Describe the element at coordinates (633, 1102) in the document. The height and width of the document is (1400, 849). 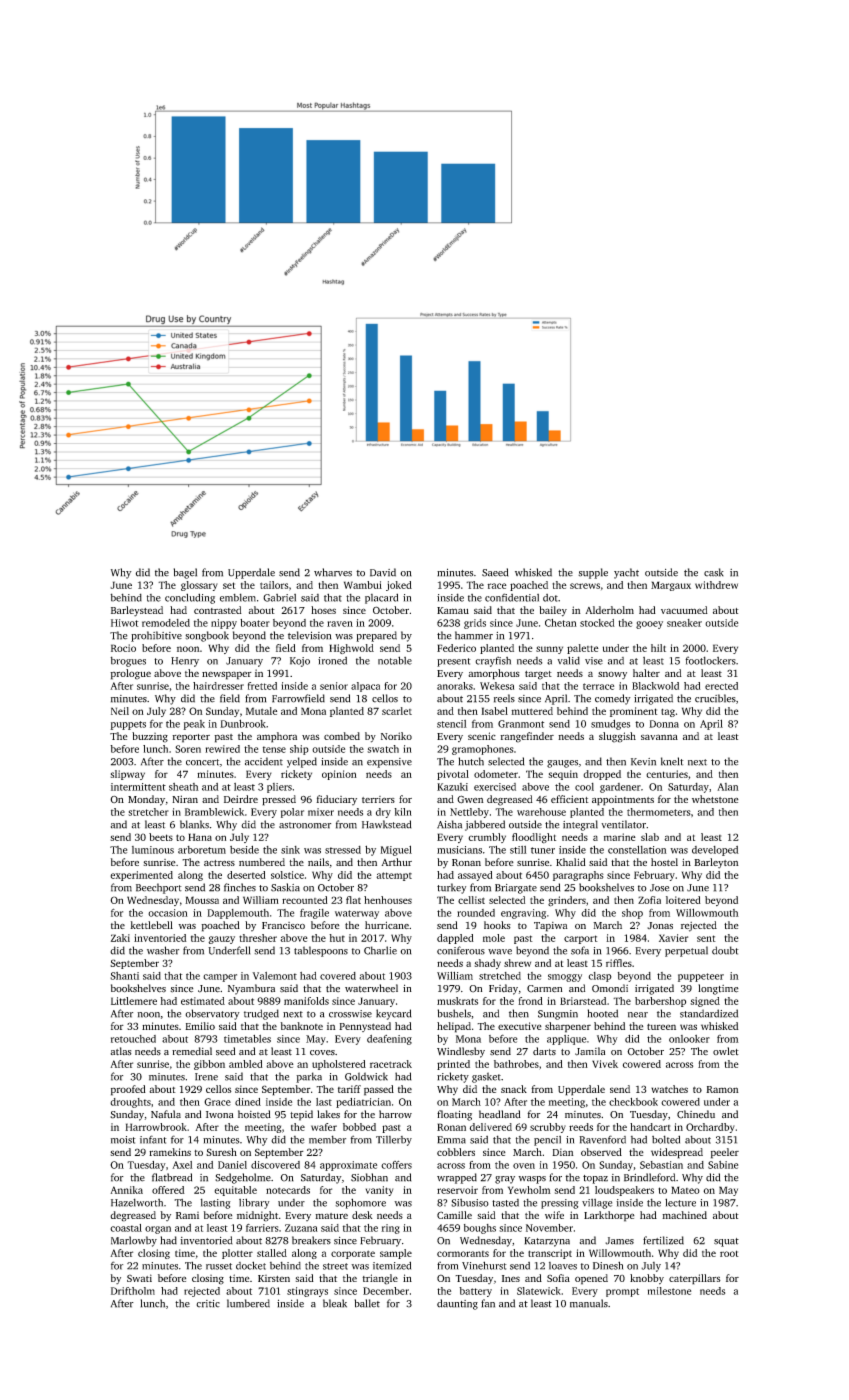
I see `checkbook` at that location.
